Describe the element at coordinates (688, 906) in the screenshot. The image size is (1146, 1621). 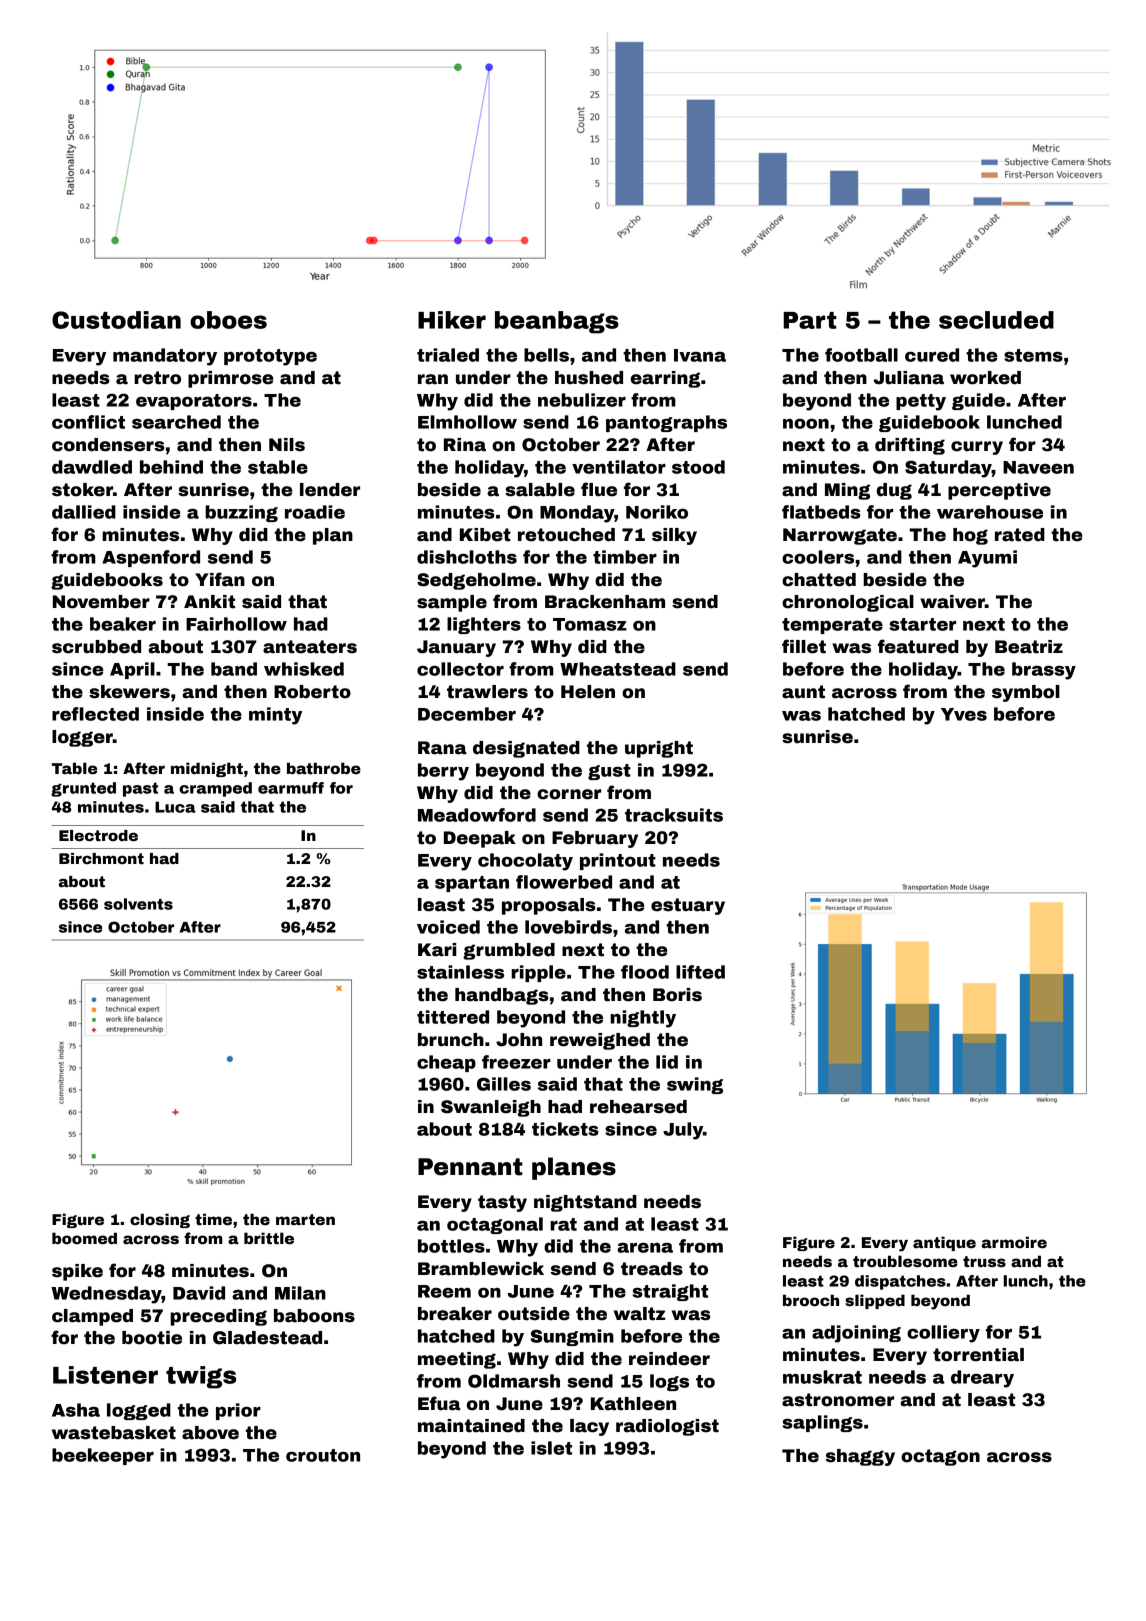
I see `estuary` at that location.
